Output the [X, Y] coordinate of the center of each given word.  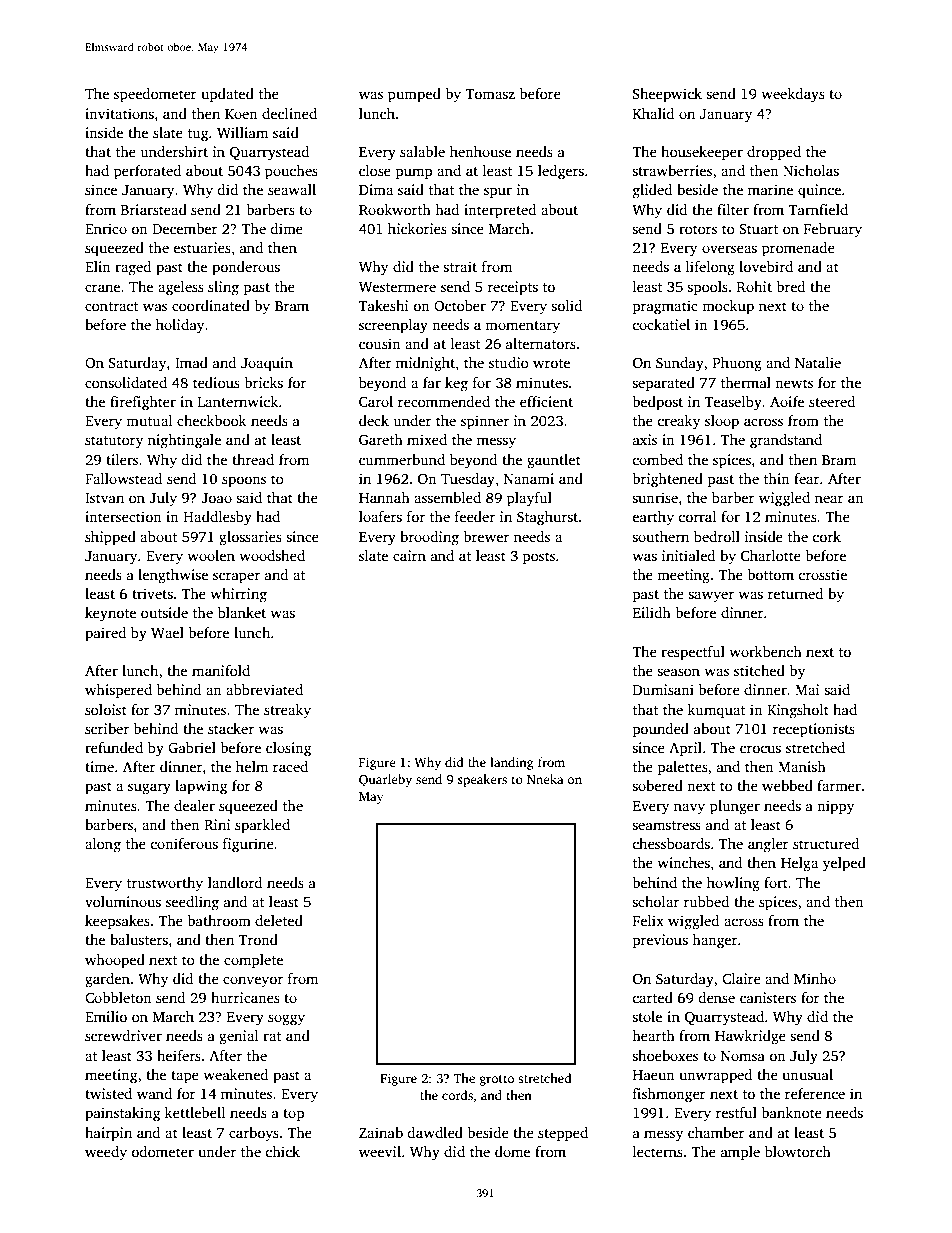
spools [707, 288]
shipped [110, 538]
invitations [119, 113]
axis [645, 439]
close [375, 170]
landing [511, 763]
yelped [844, 864]
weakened [235, 1074]
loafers [380, 516]
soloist [106, 709]
